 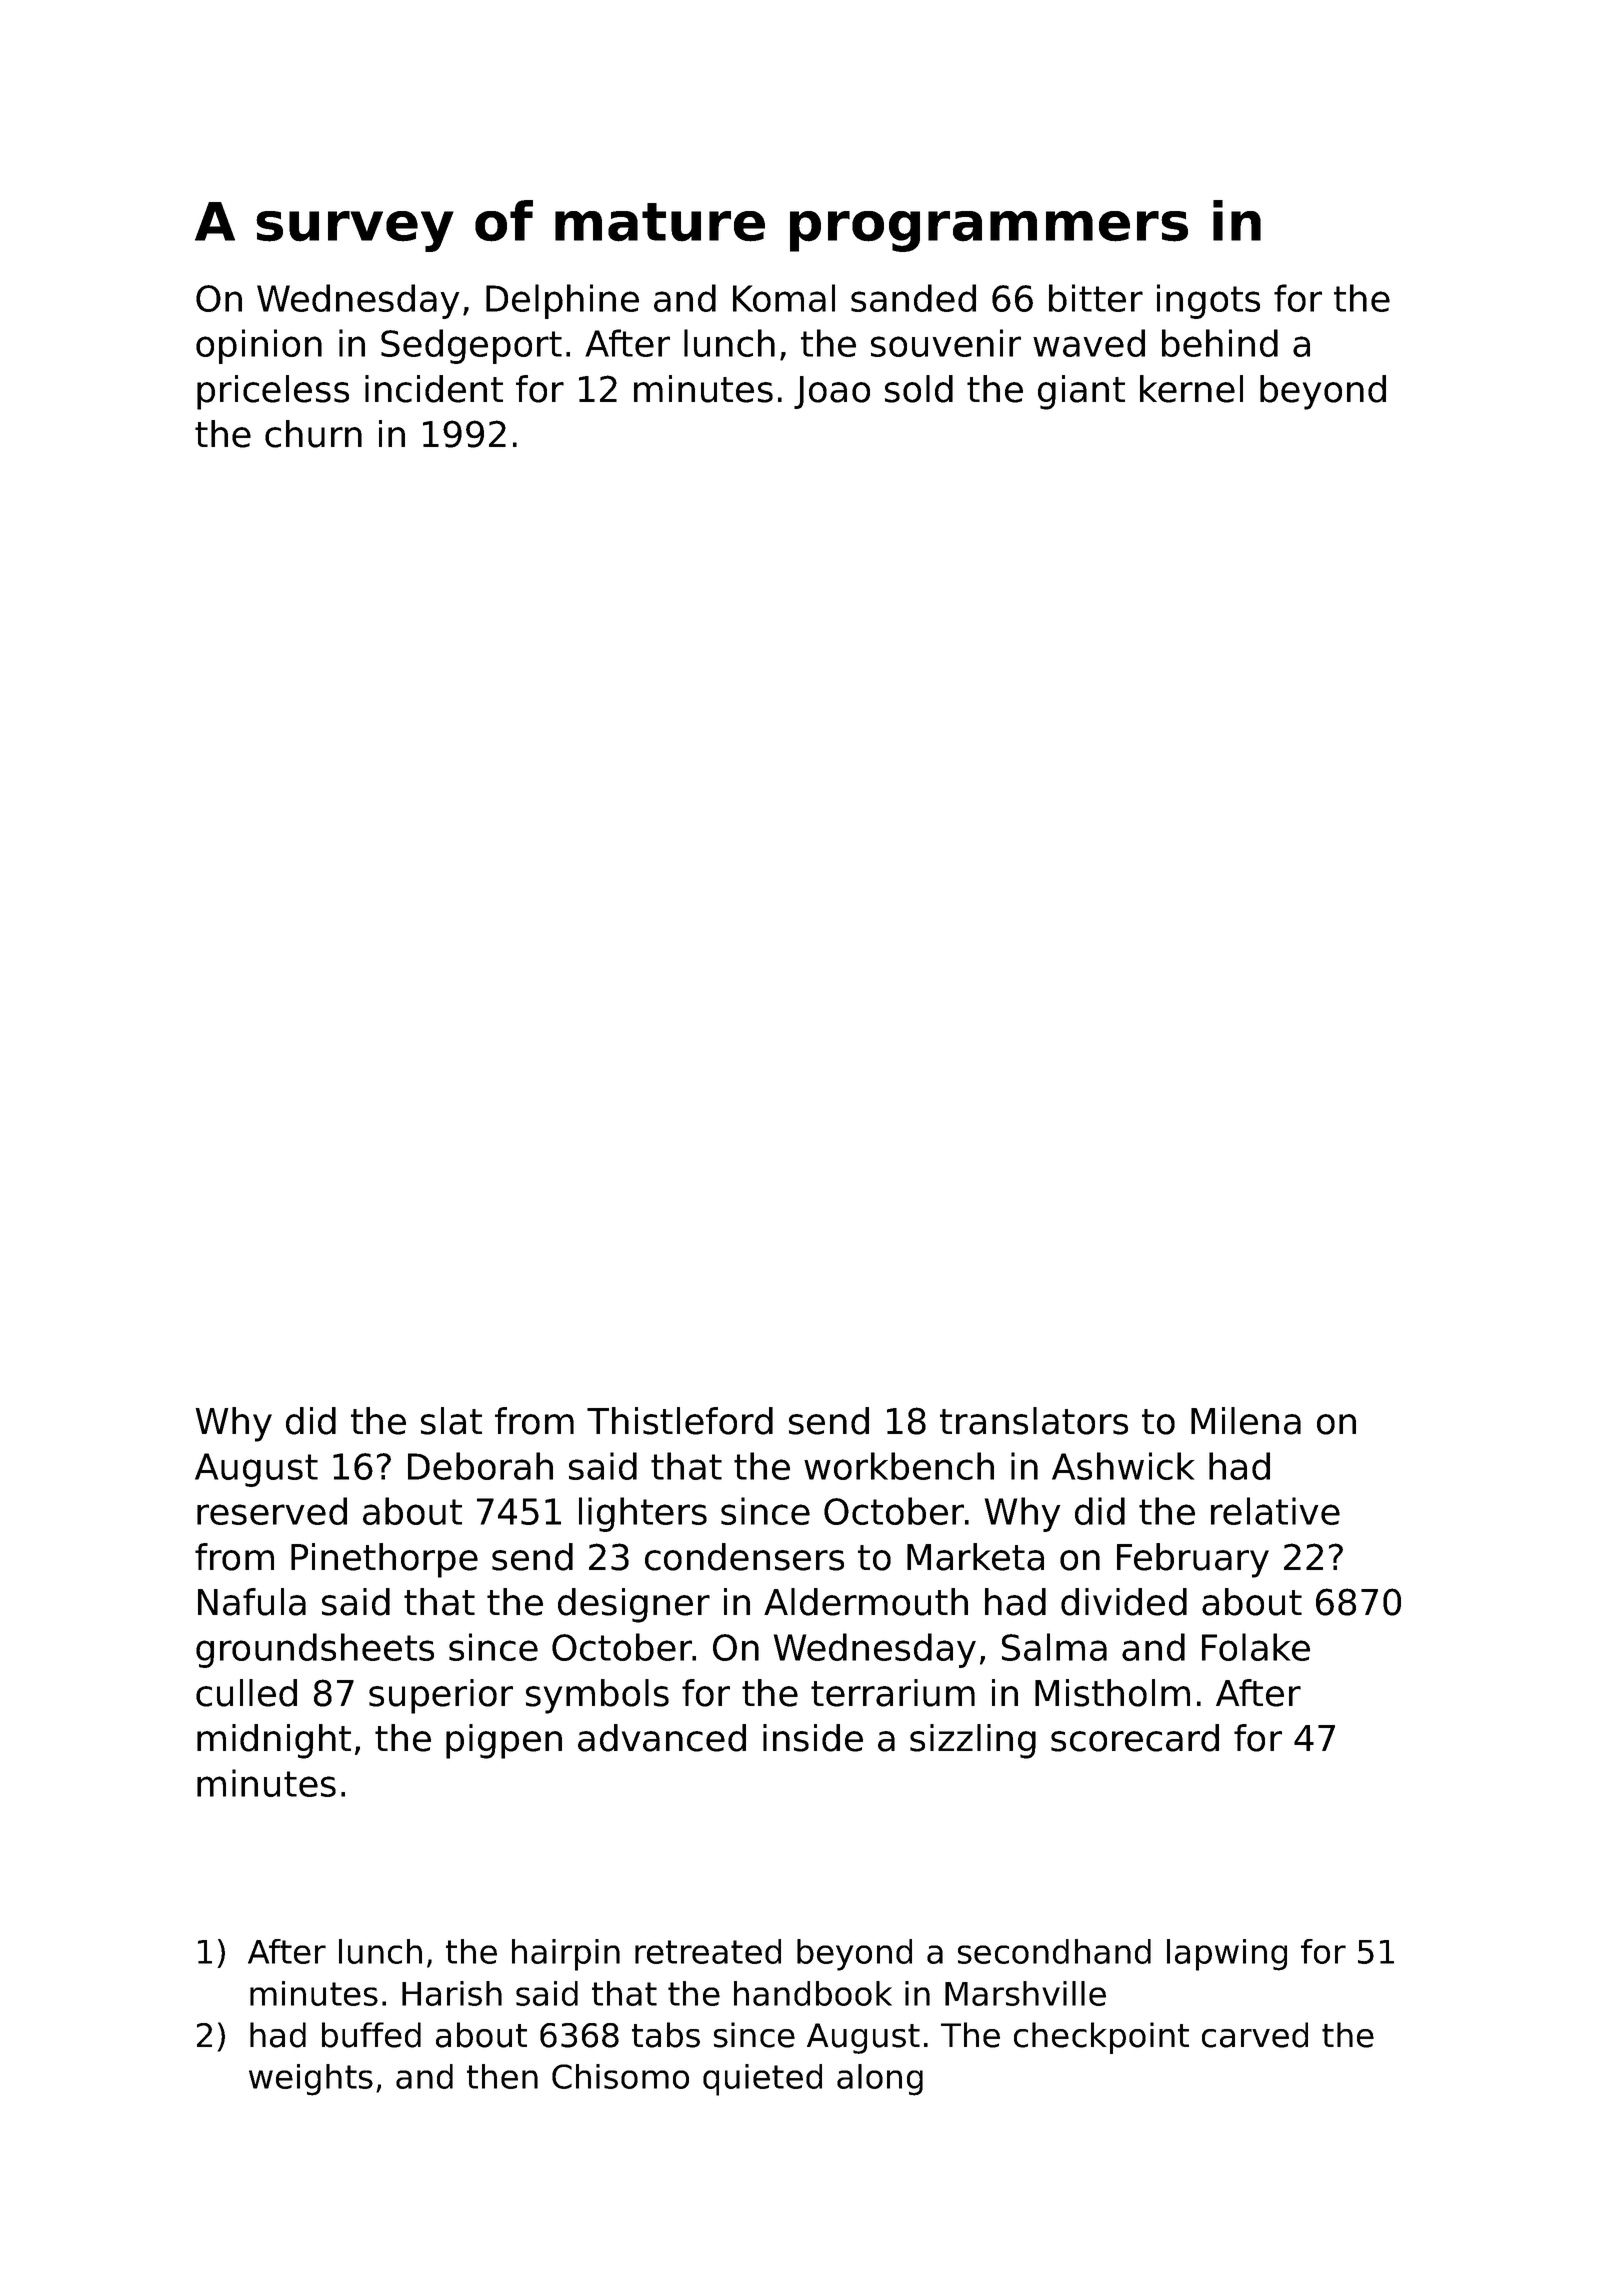 What do you see at coordinates (880, 2080) in the document?
I see `along` at bounding box center [880, 2080].
